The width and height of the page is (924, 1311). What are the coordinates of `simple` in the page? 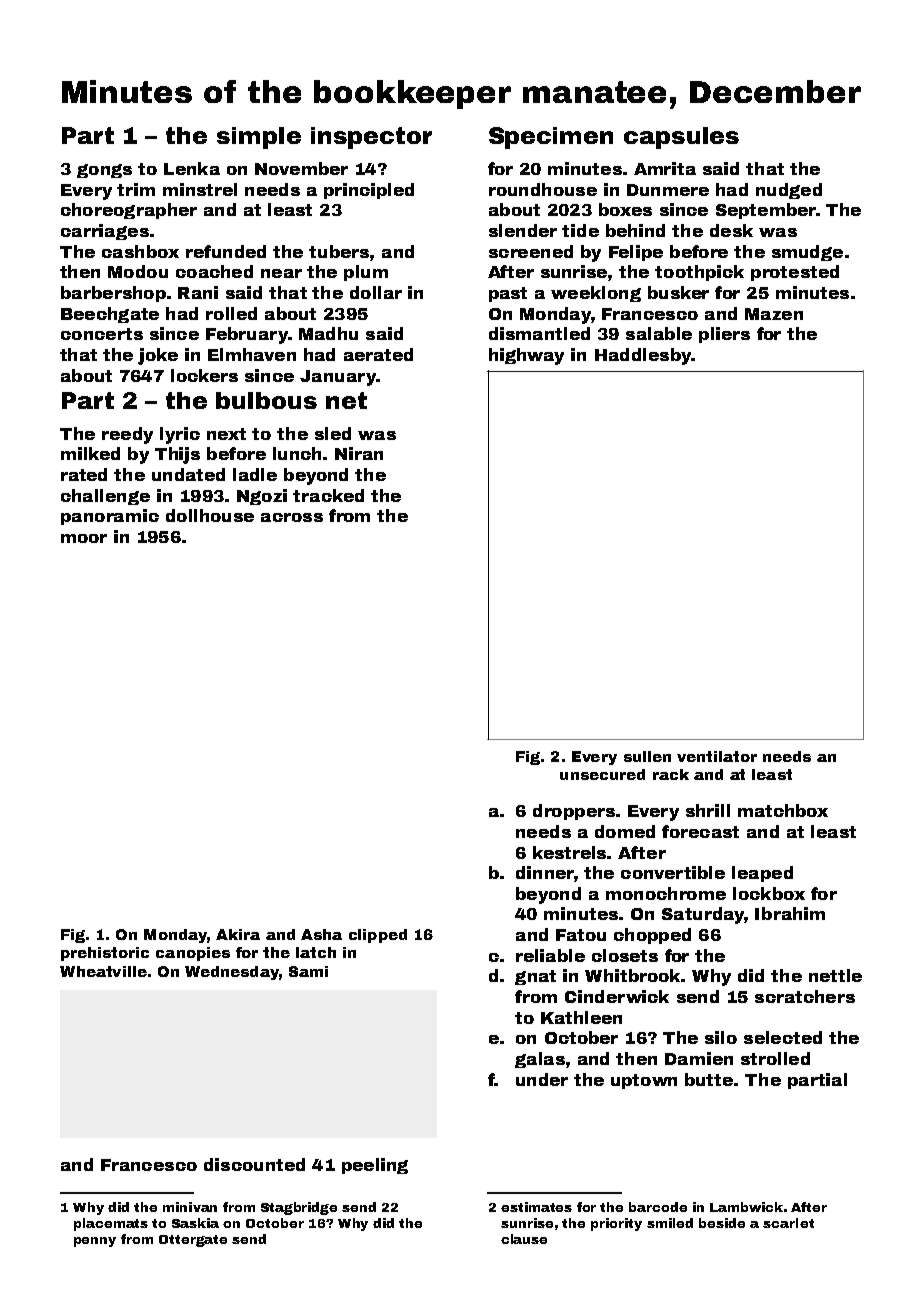 It's located at (259, 138).
